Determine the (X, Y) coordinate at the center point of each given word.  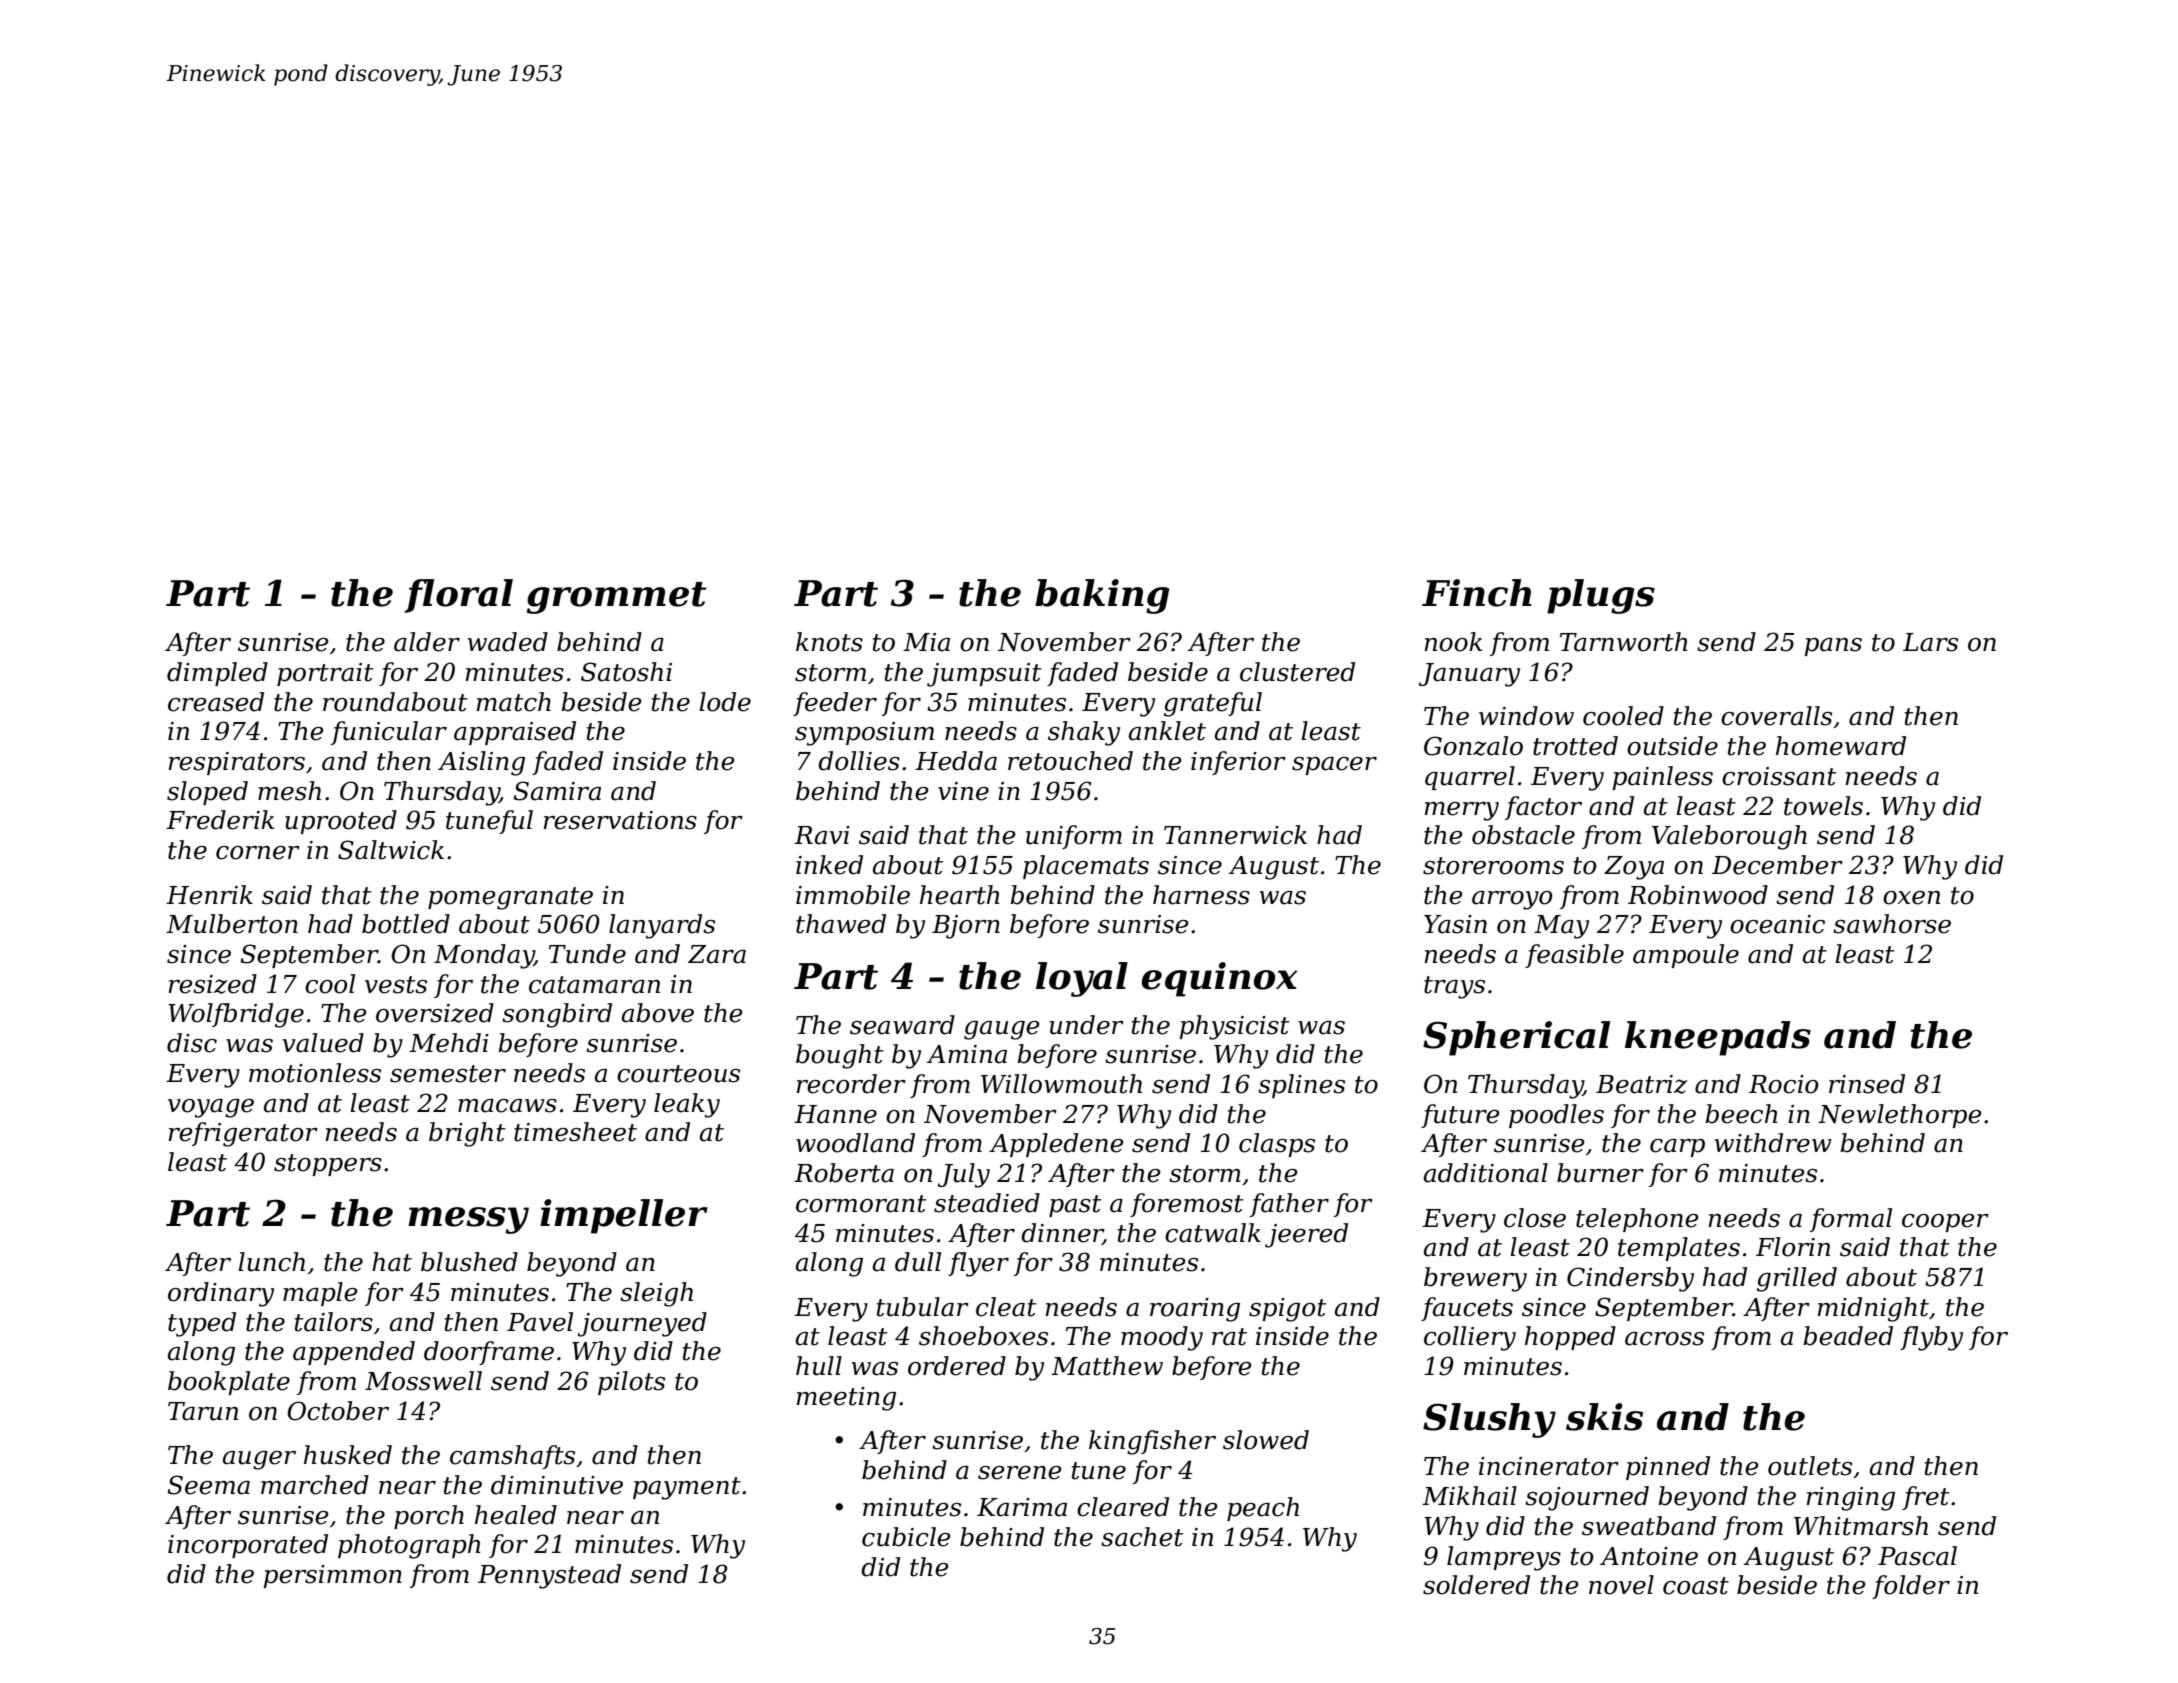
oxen (1911, 898)
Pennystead (549, 1576)
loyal (1082, 979)
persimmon (333, 1576)
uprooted (341, 822)
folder (1911, 1587)
